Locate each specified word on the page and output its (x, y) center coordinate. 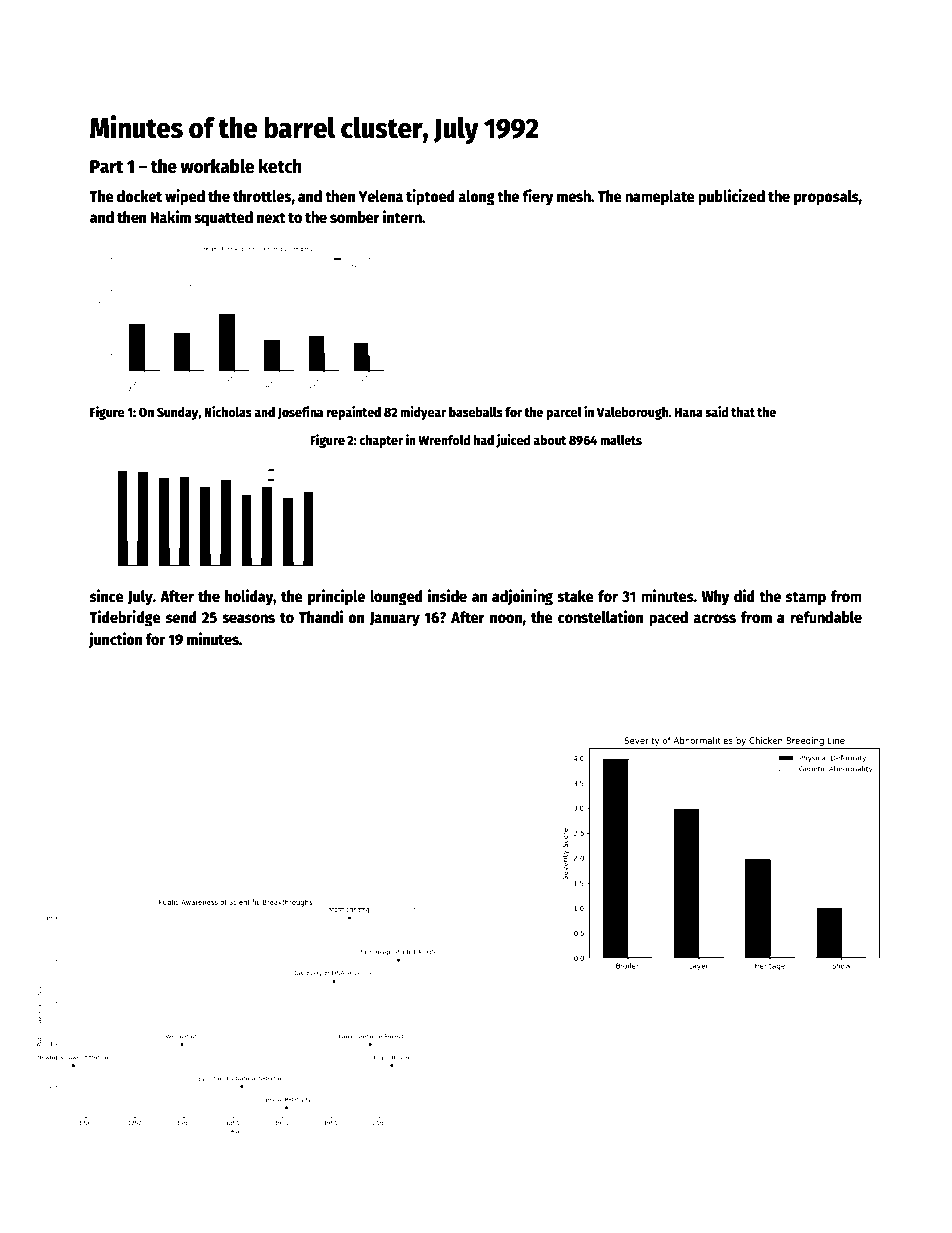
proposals (826, 198)
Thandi (321, 616)
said (716, 411)
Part (106, 167)
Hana (689, 412)
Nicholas (228, 411)
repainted (354, 413)
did (744, 595)
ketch (280, 166)
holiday (249, 597)
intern (402, 217)
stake (575, 596)
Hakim (170, 216)
